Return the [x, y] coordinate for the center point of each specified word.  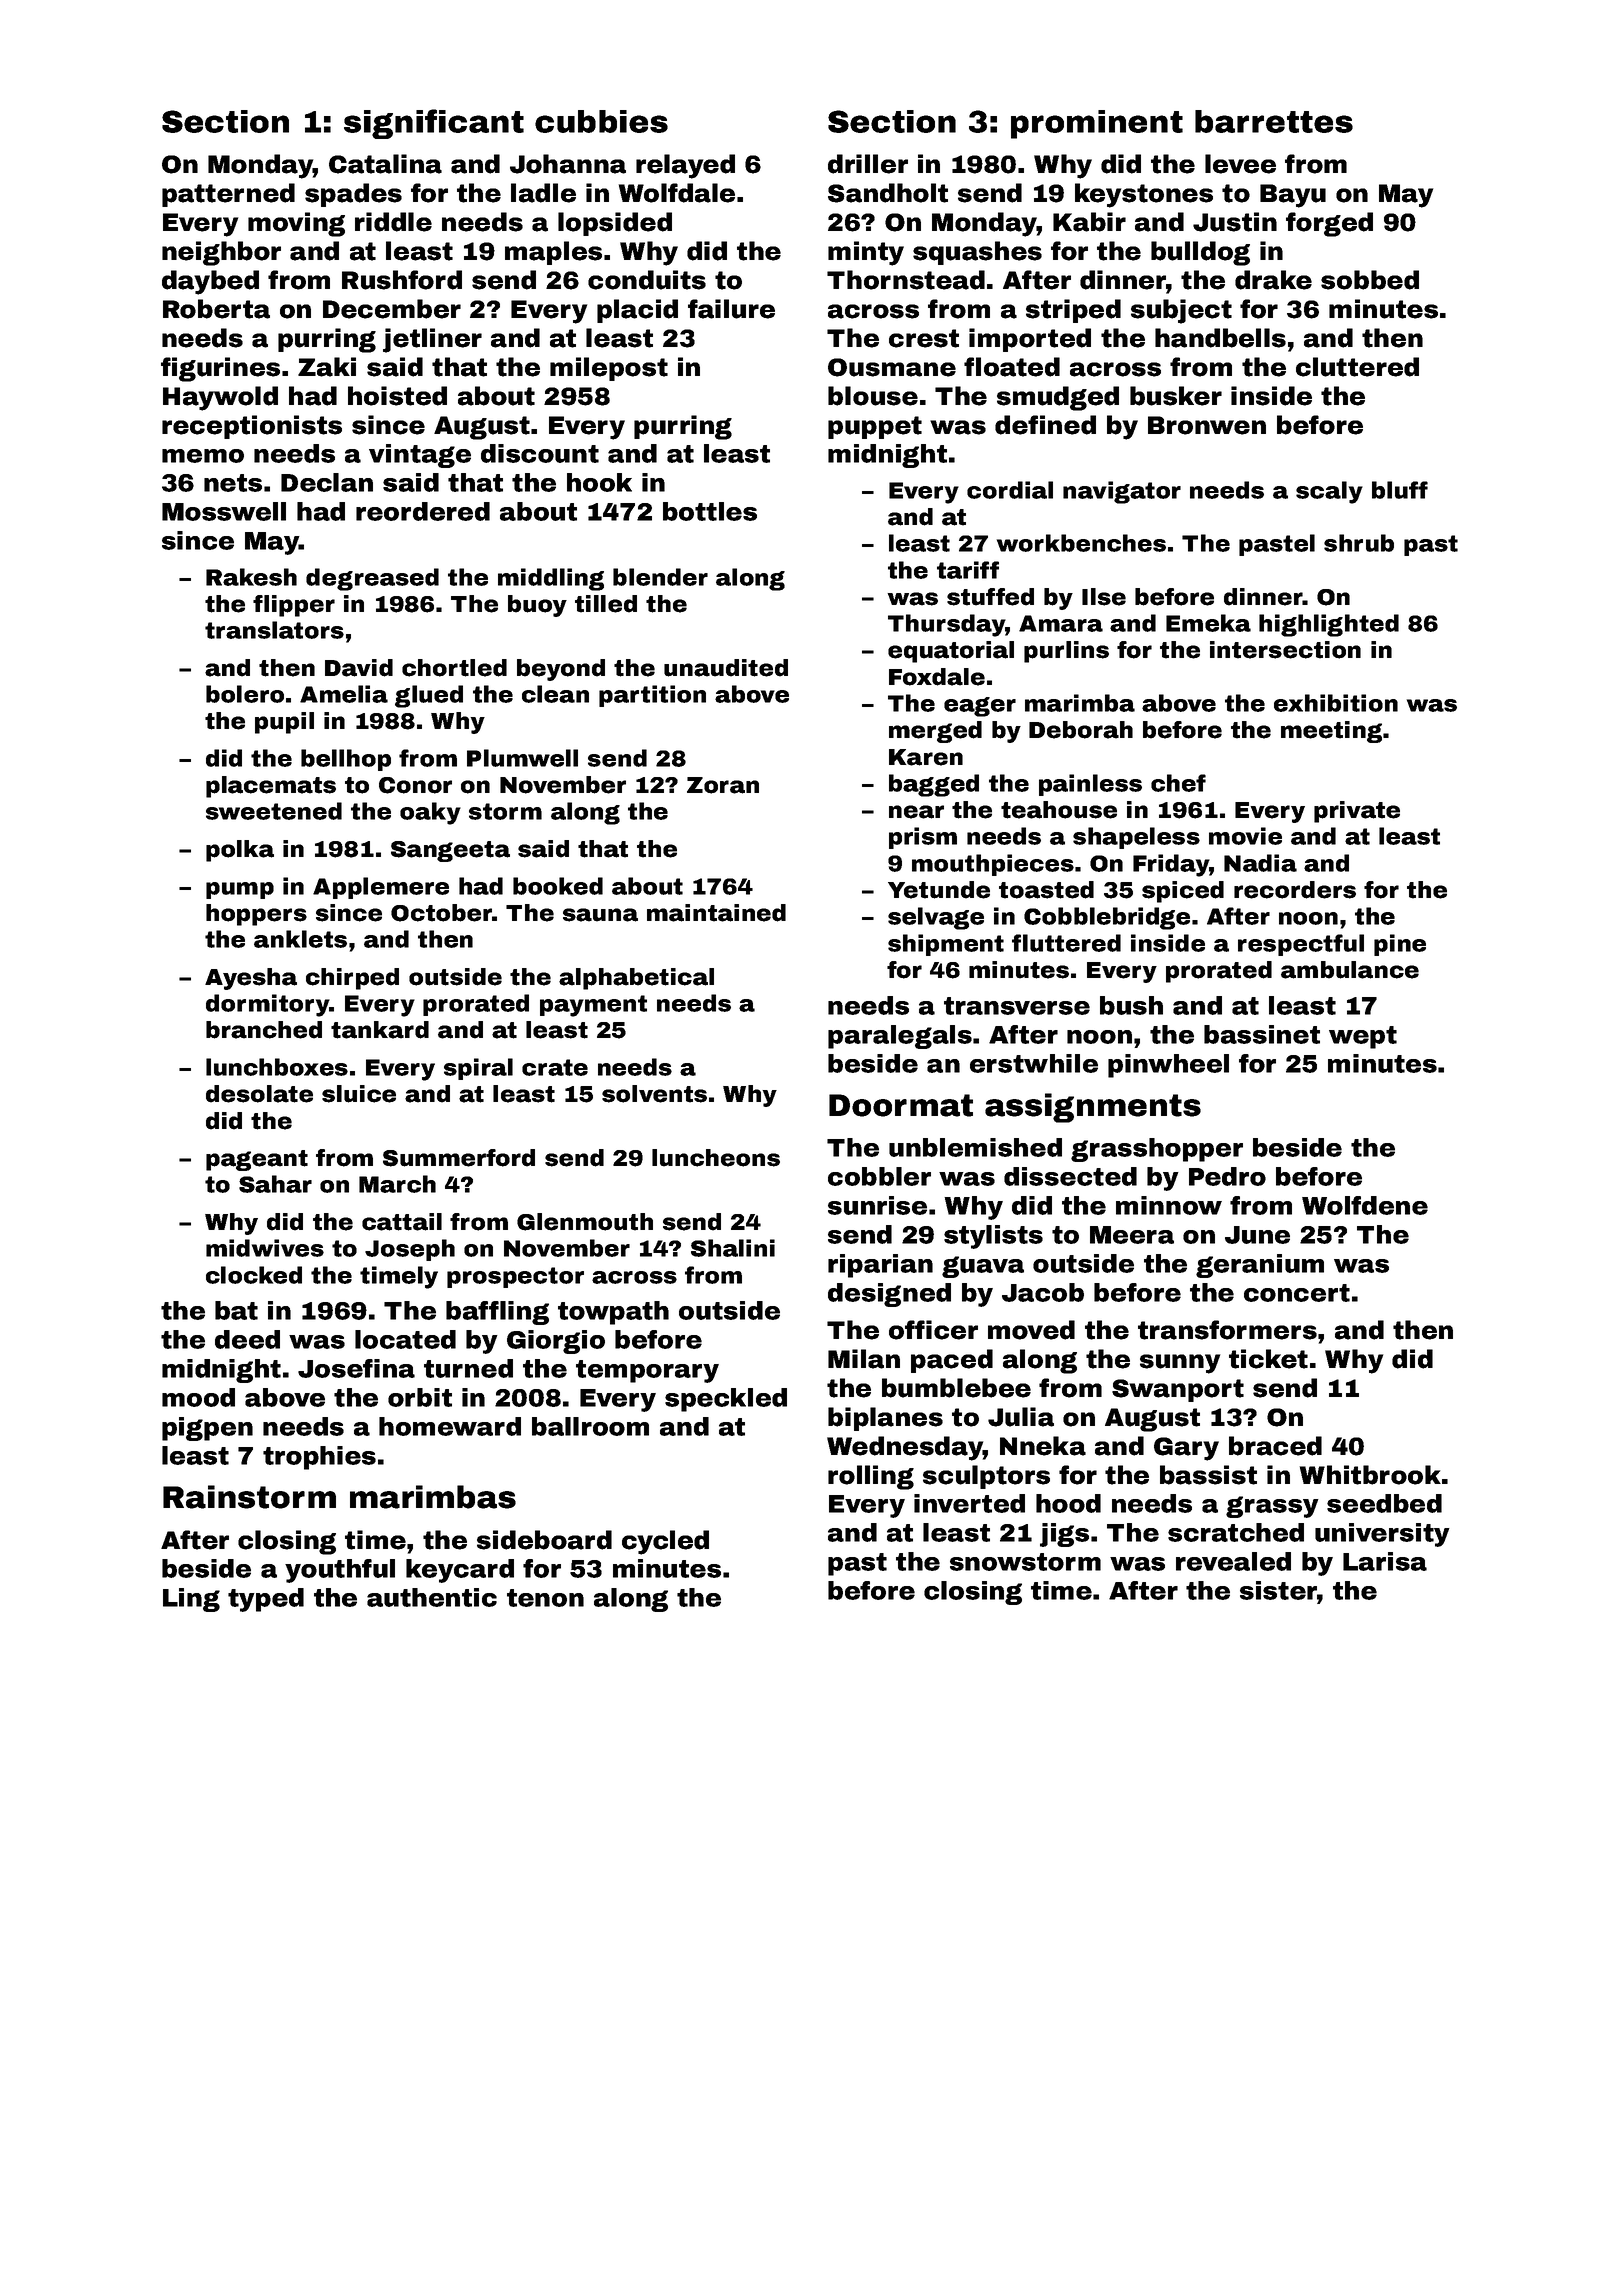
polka [240, 851]
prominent [1097, 124]
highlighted [1329, 625]
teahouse [1059, 810]
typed [266, 1600]
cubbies [601, 121]
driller [868, 164]
